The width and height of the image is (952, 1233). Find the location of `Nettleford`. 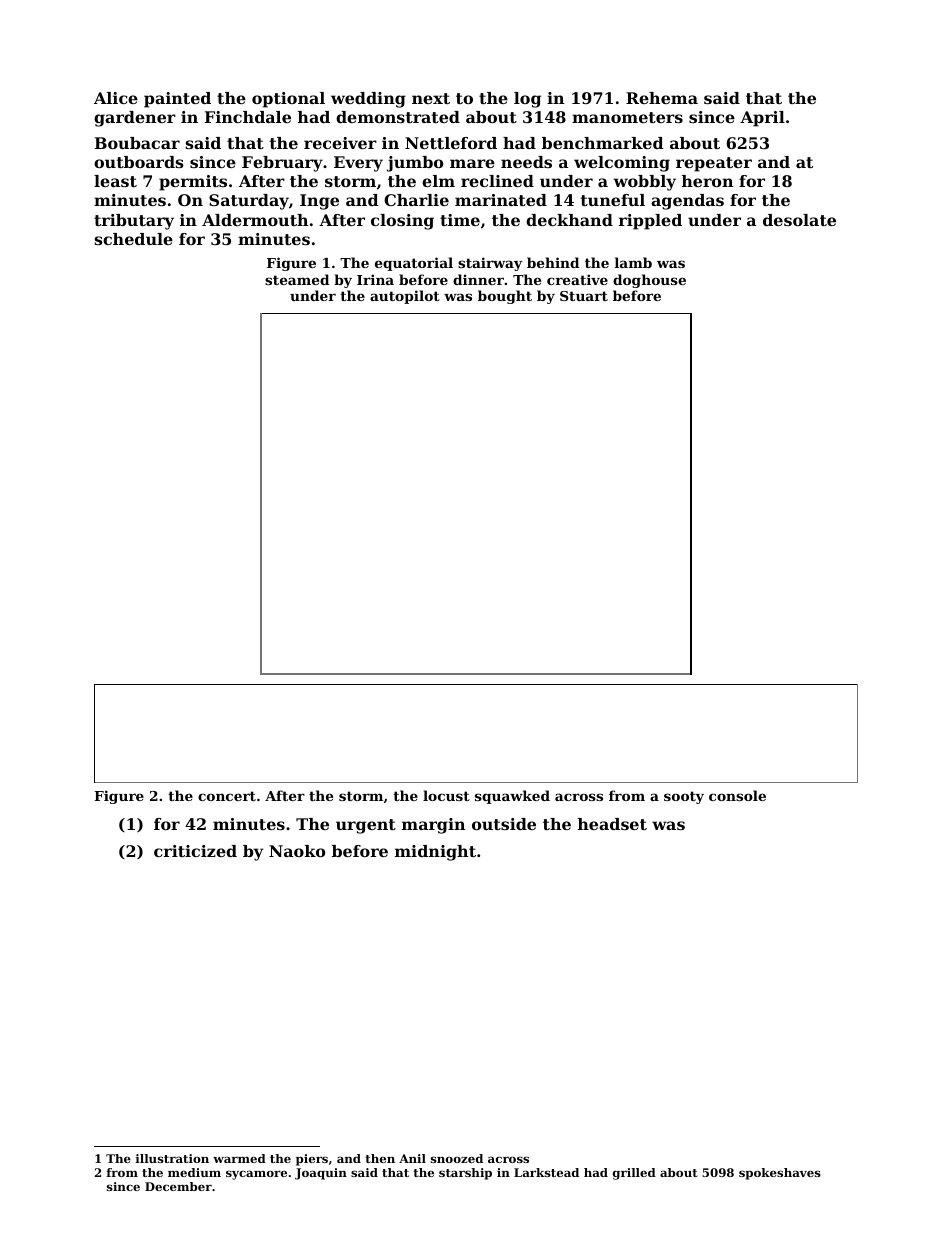

Nettleford is located at coordinates (451, 143).
